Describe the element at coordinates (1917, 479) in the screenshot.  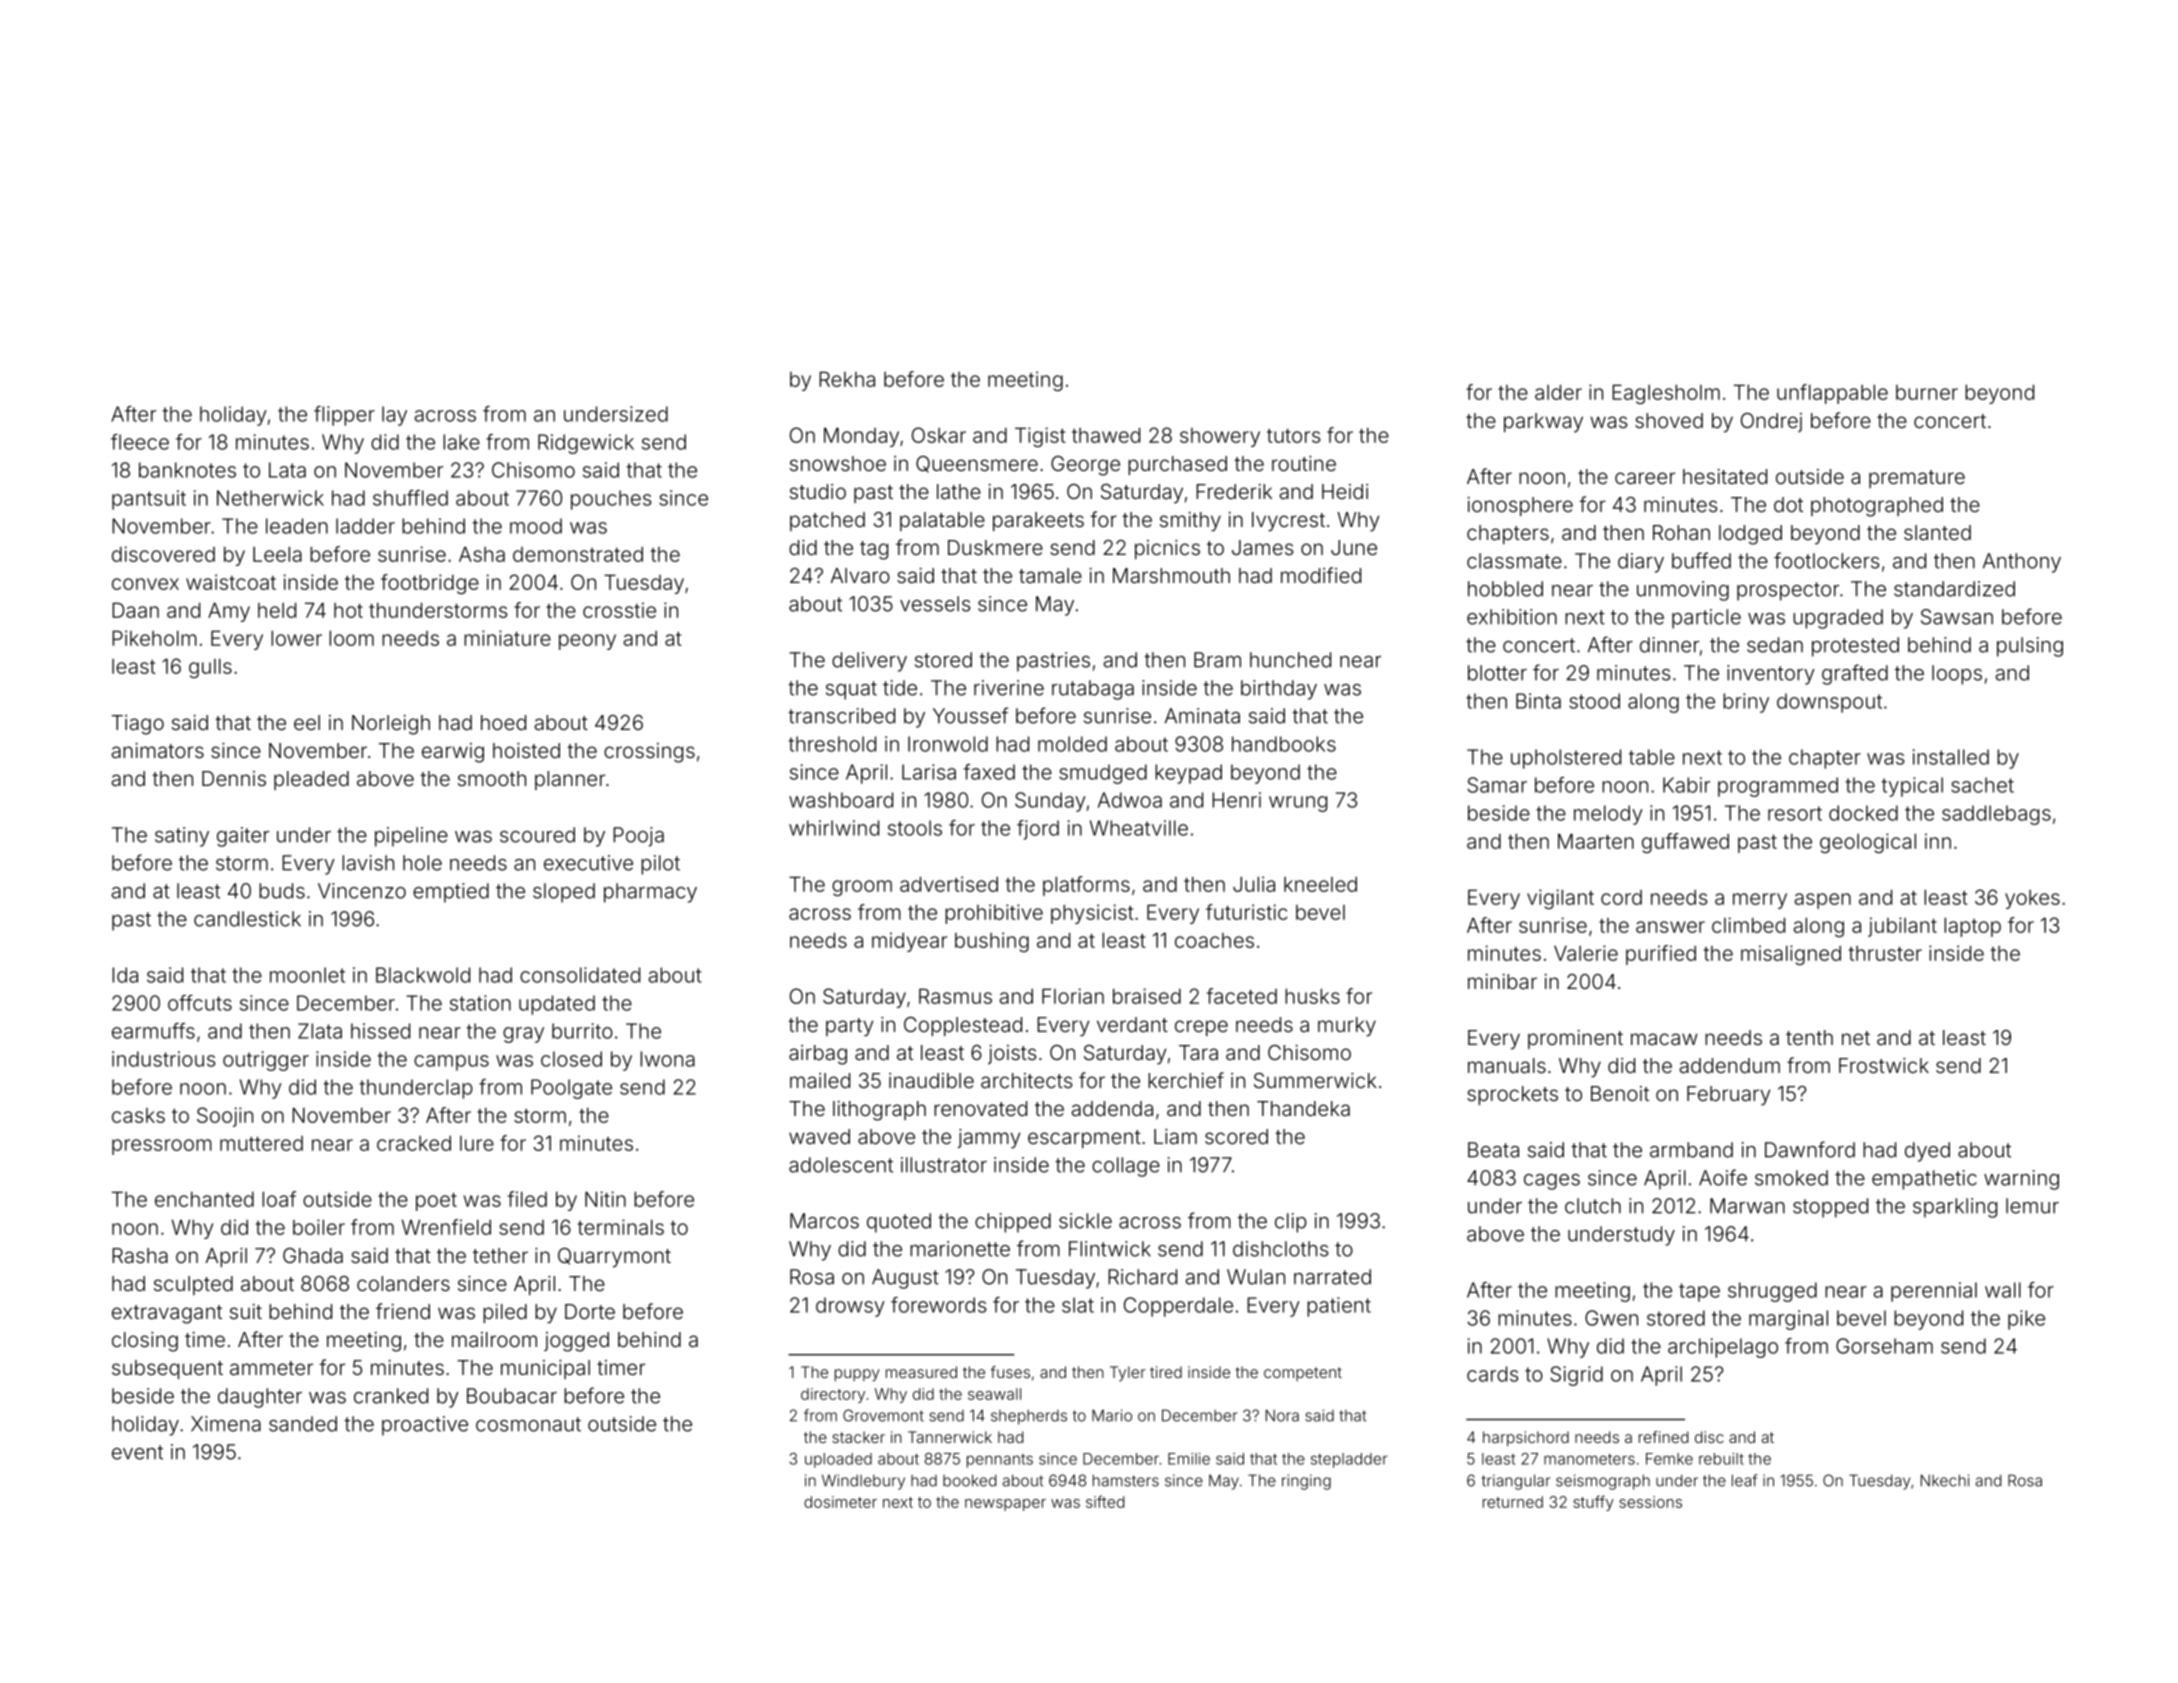
I see `premature` at that location.
